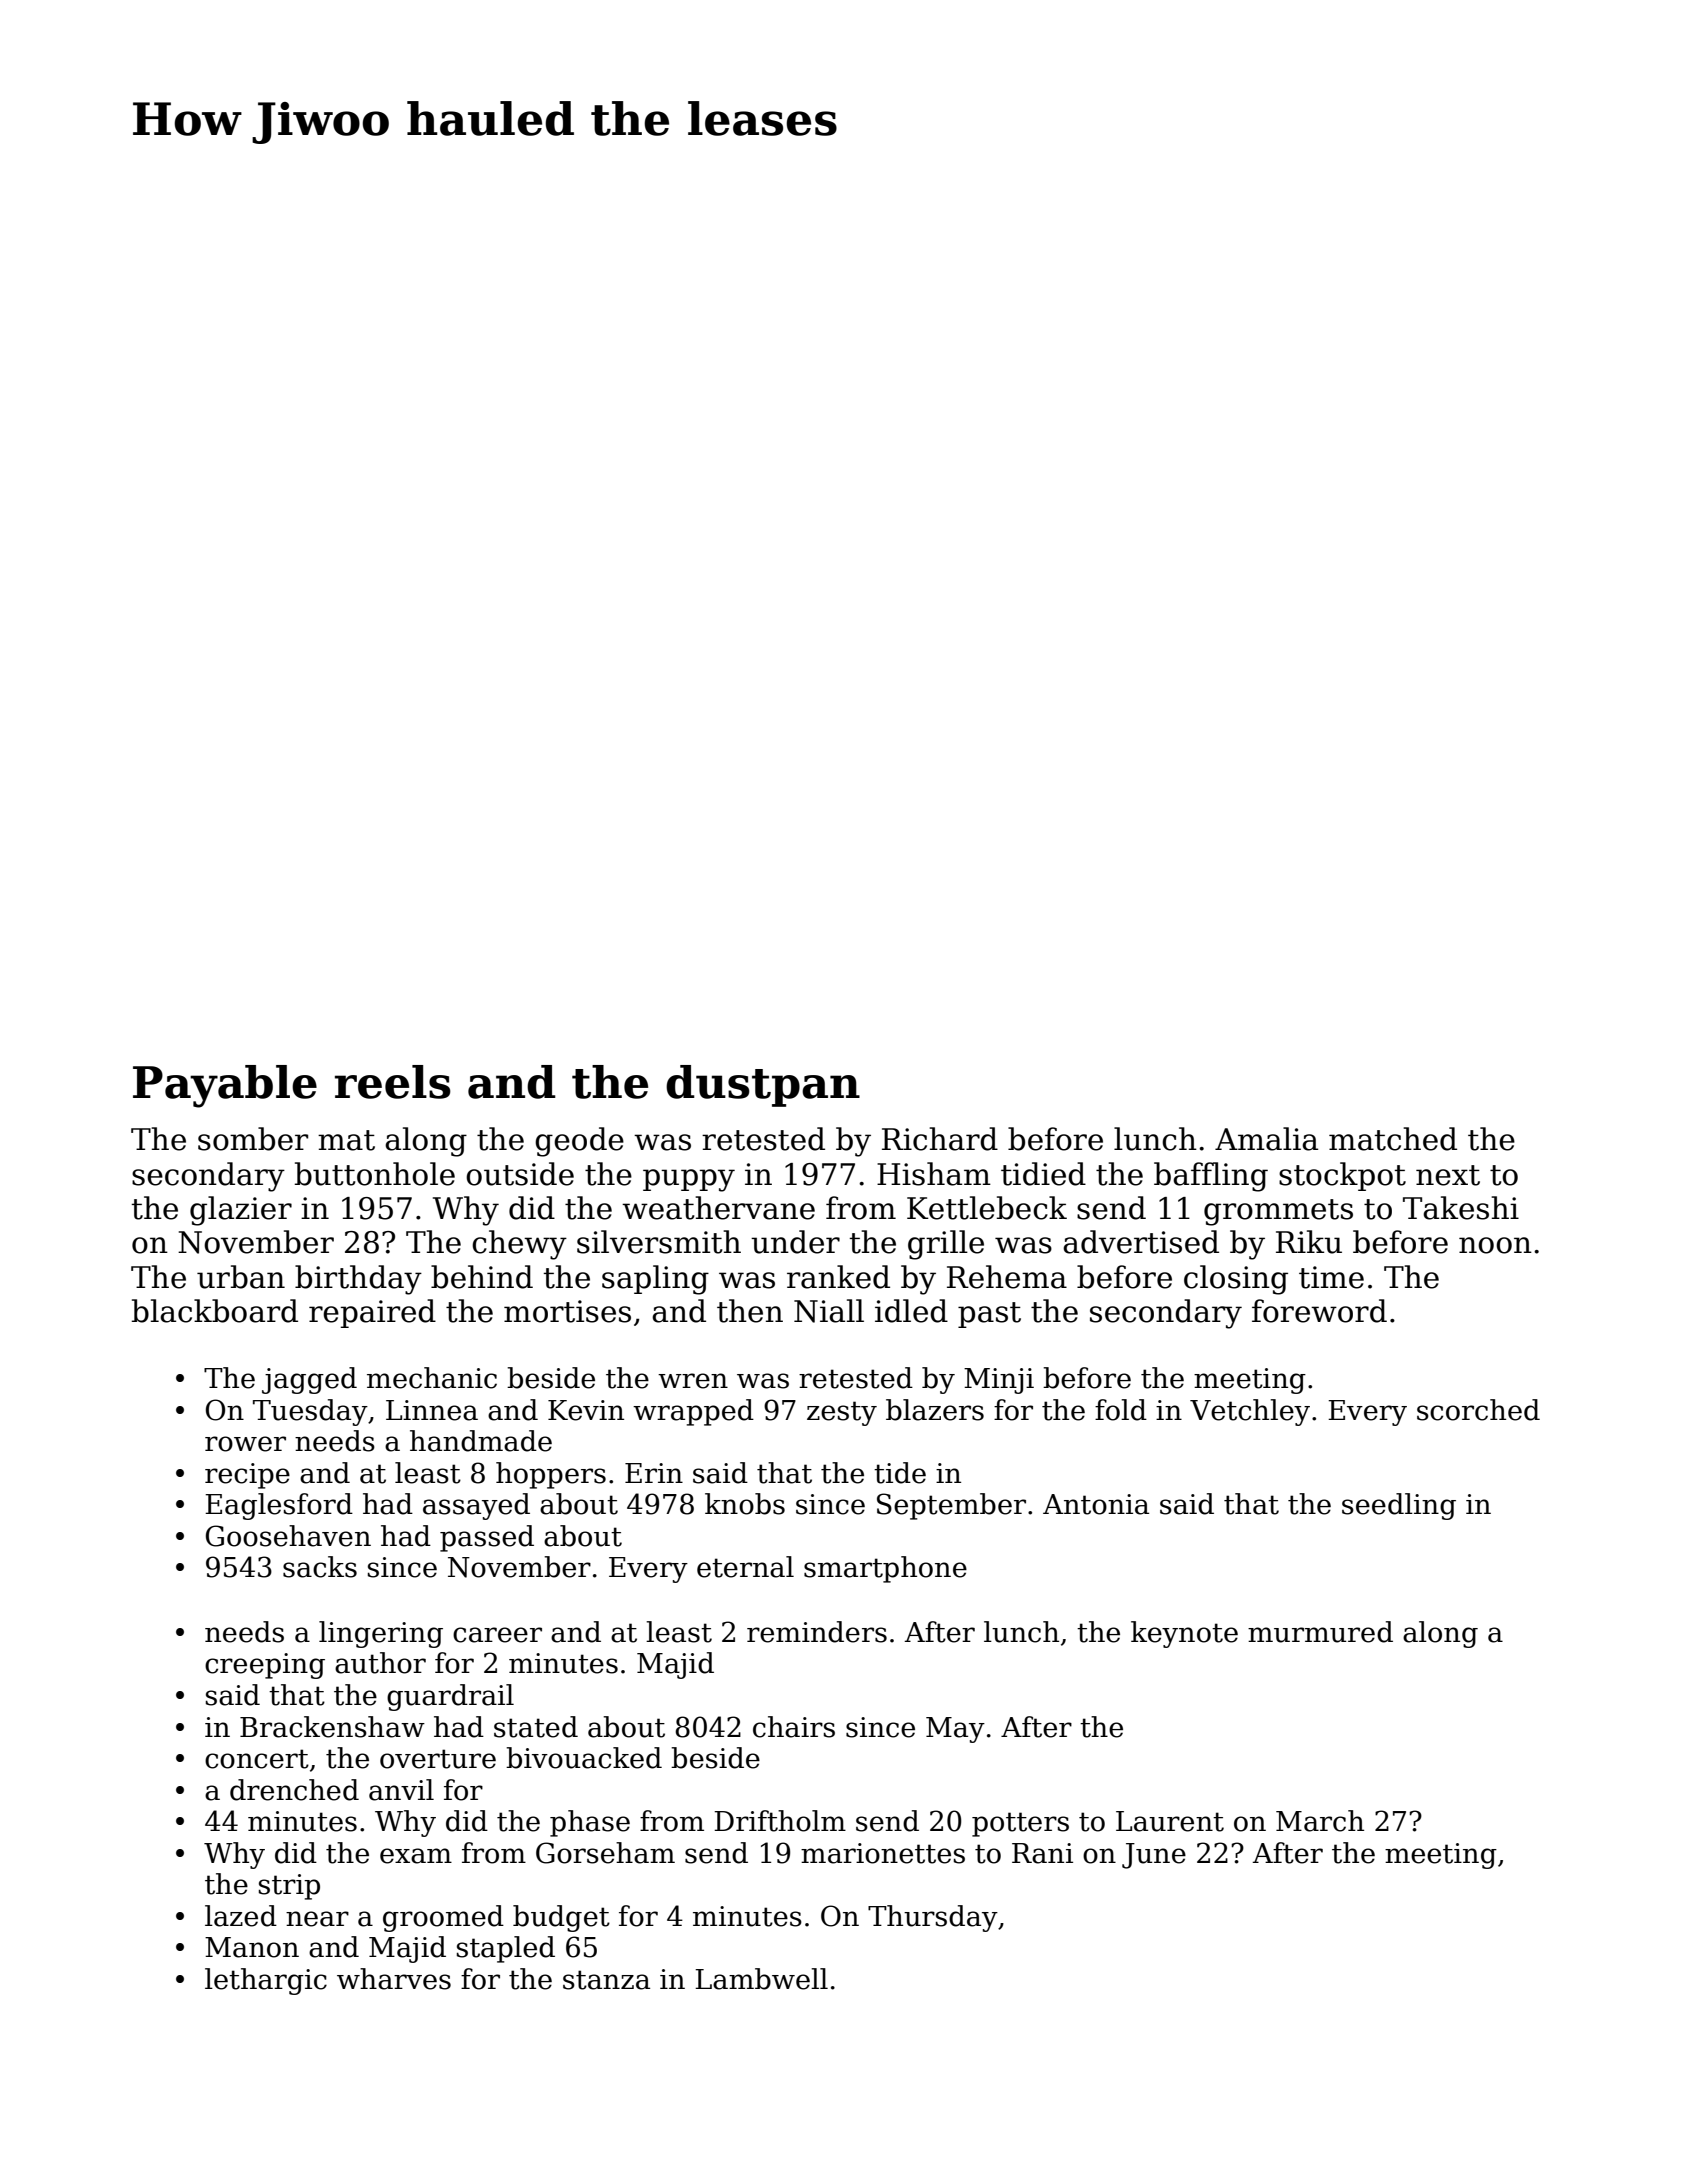  Describe the element at coordinates (1141, 1242) in the screenshot. I see `advertised` at that location.
